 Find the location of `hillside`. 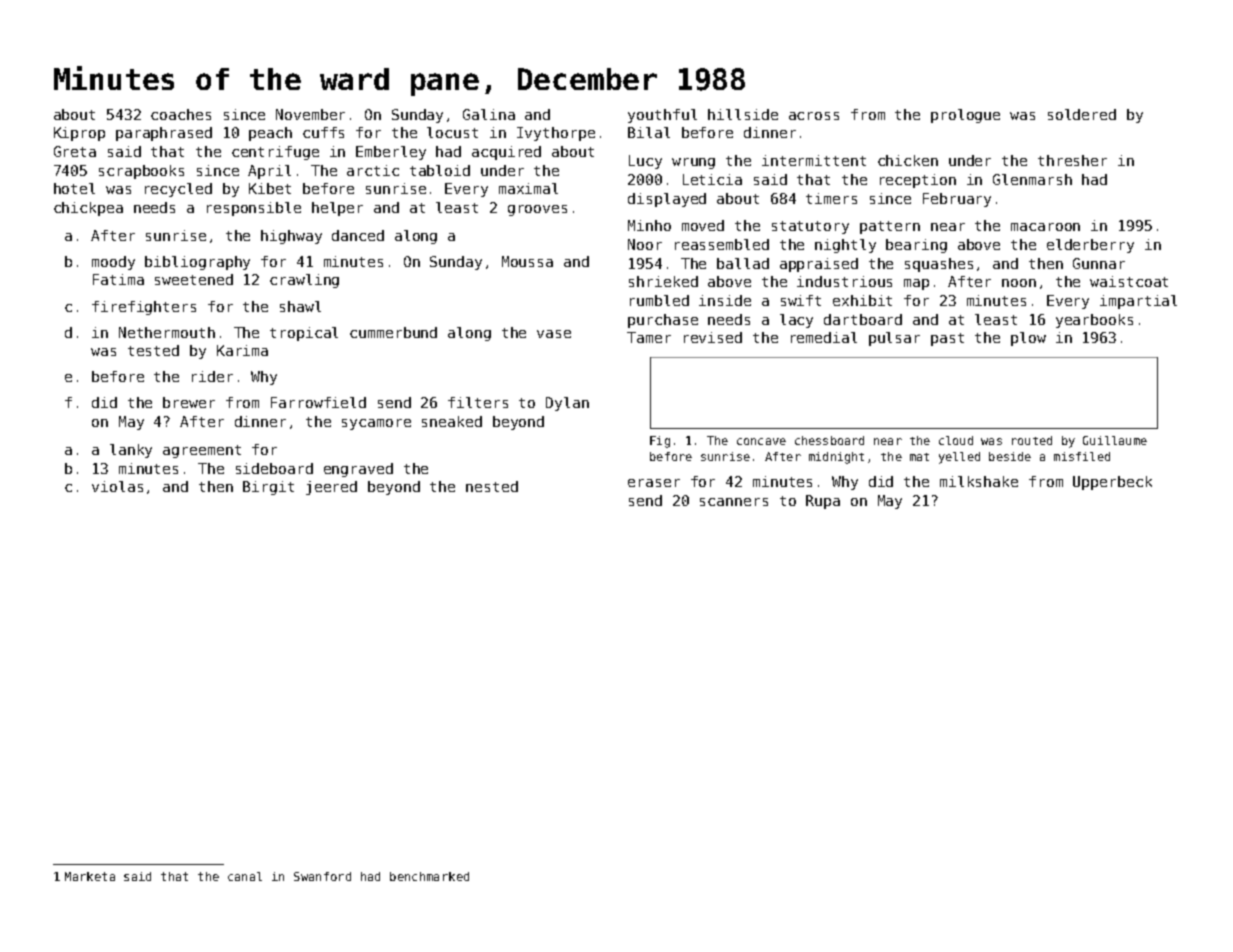

hillside is located at coordinates (743, 114).
